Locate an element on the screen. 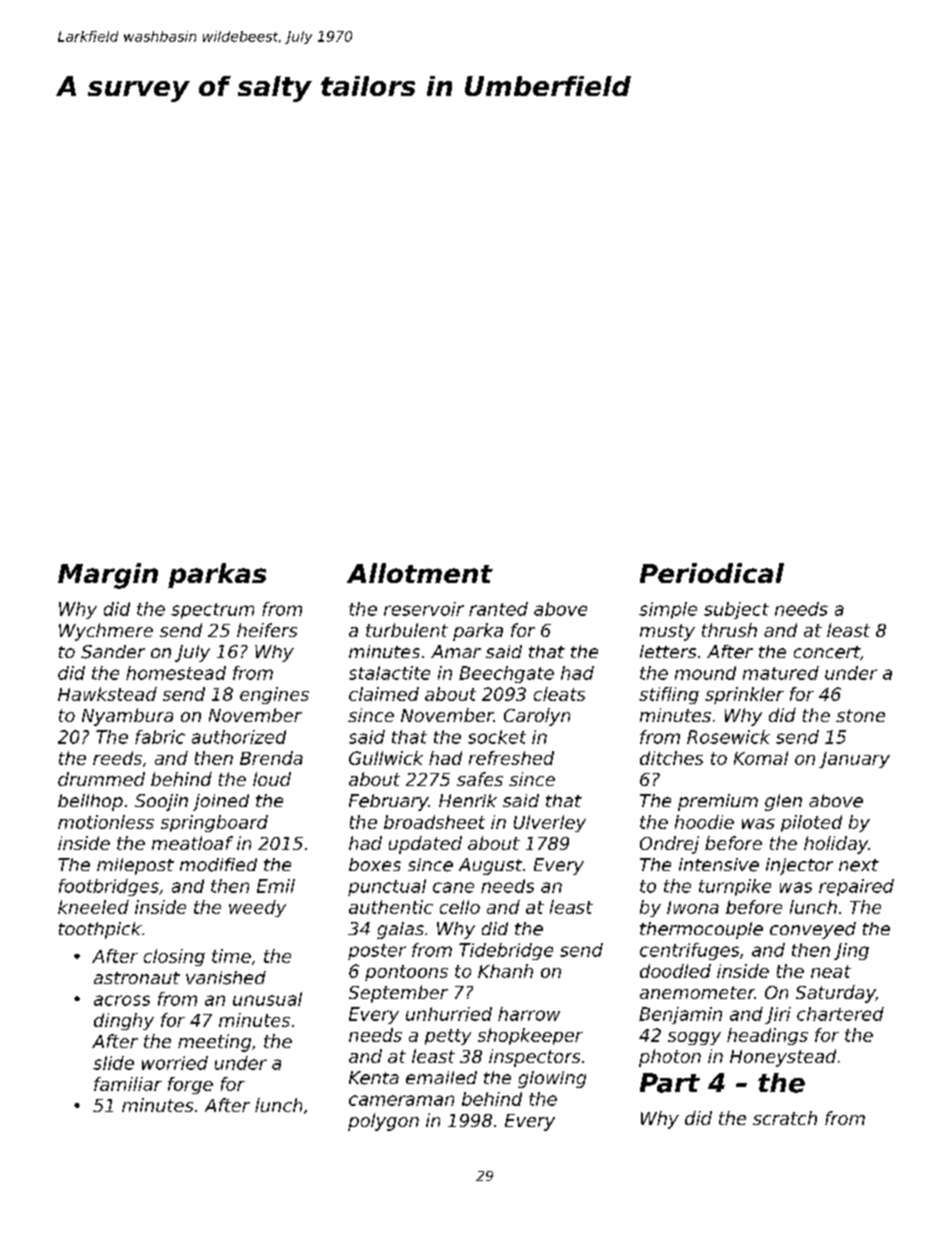 The height and width of the screenshot is (1233, 952). Wychmere is located at coordinates (106, 632).
